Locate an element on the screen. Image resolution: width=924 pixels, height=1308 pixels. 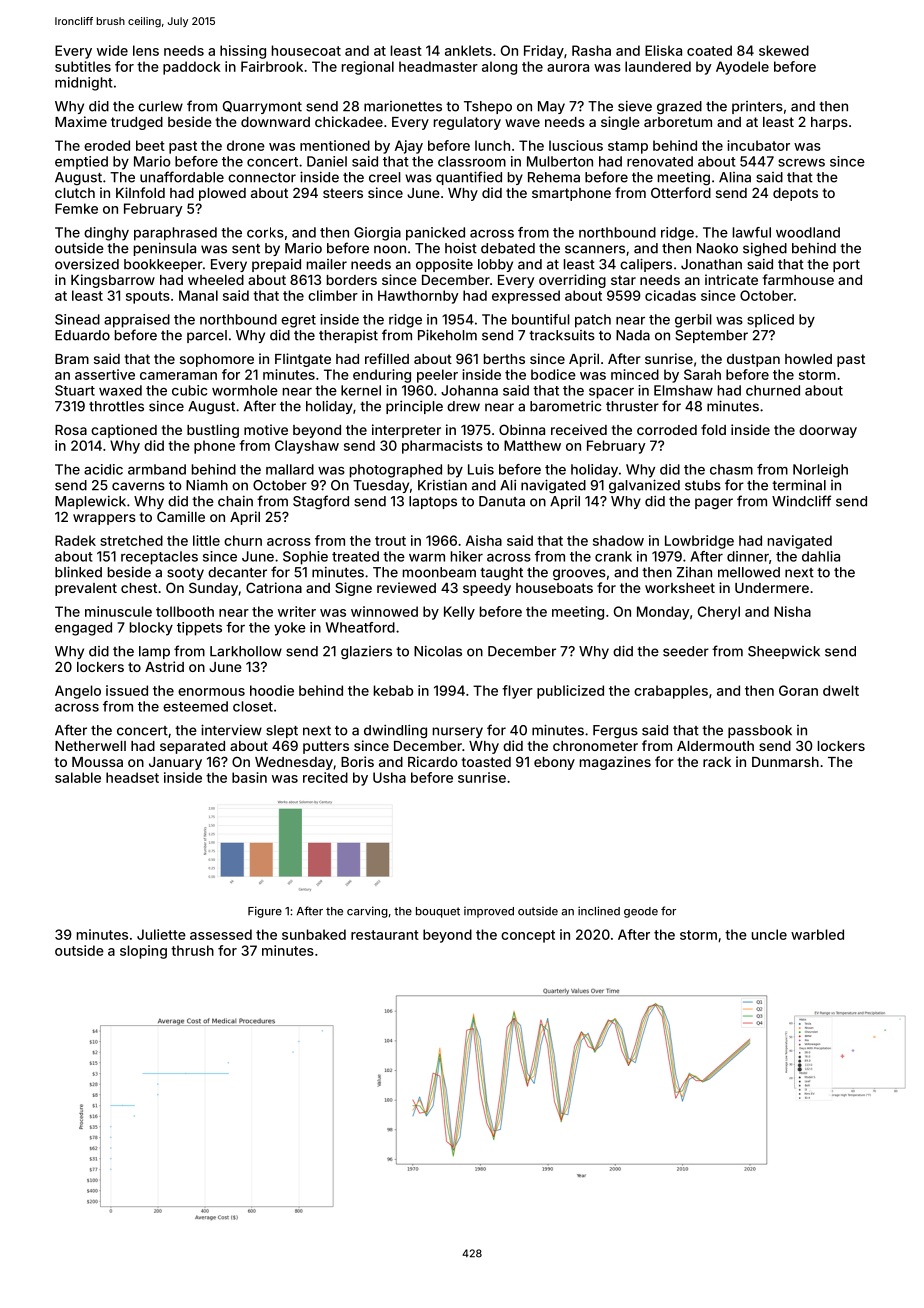
housecoat is located at coordinates (306, 50).
